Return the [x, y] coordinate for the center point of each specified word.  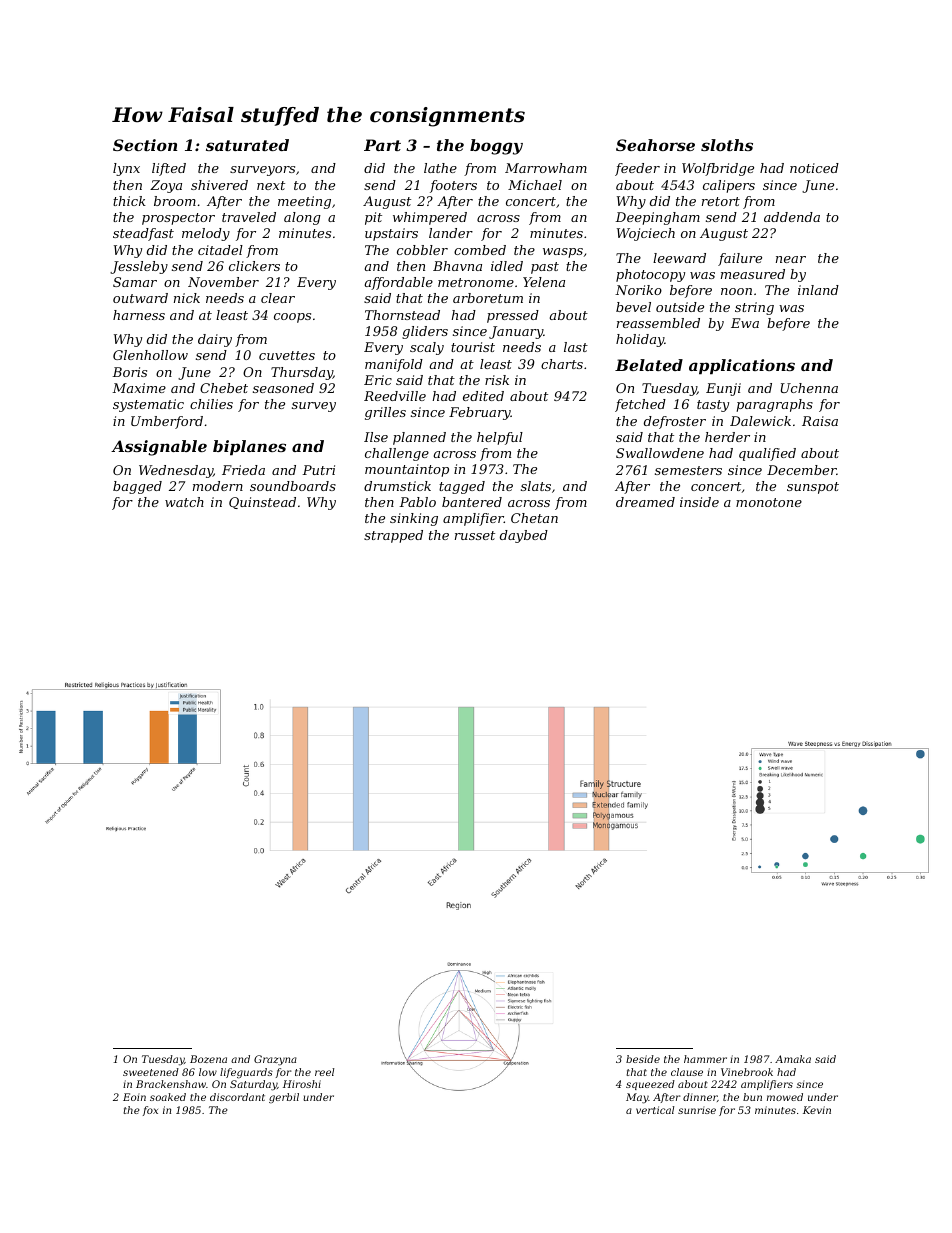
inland [818, 290]
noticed [814, 168]
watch [184, 502]
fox [150, 1111]
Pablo [417, 502]
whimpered [430, 218]
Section [145, 145]
